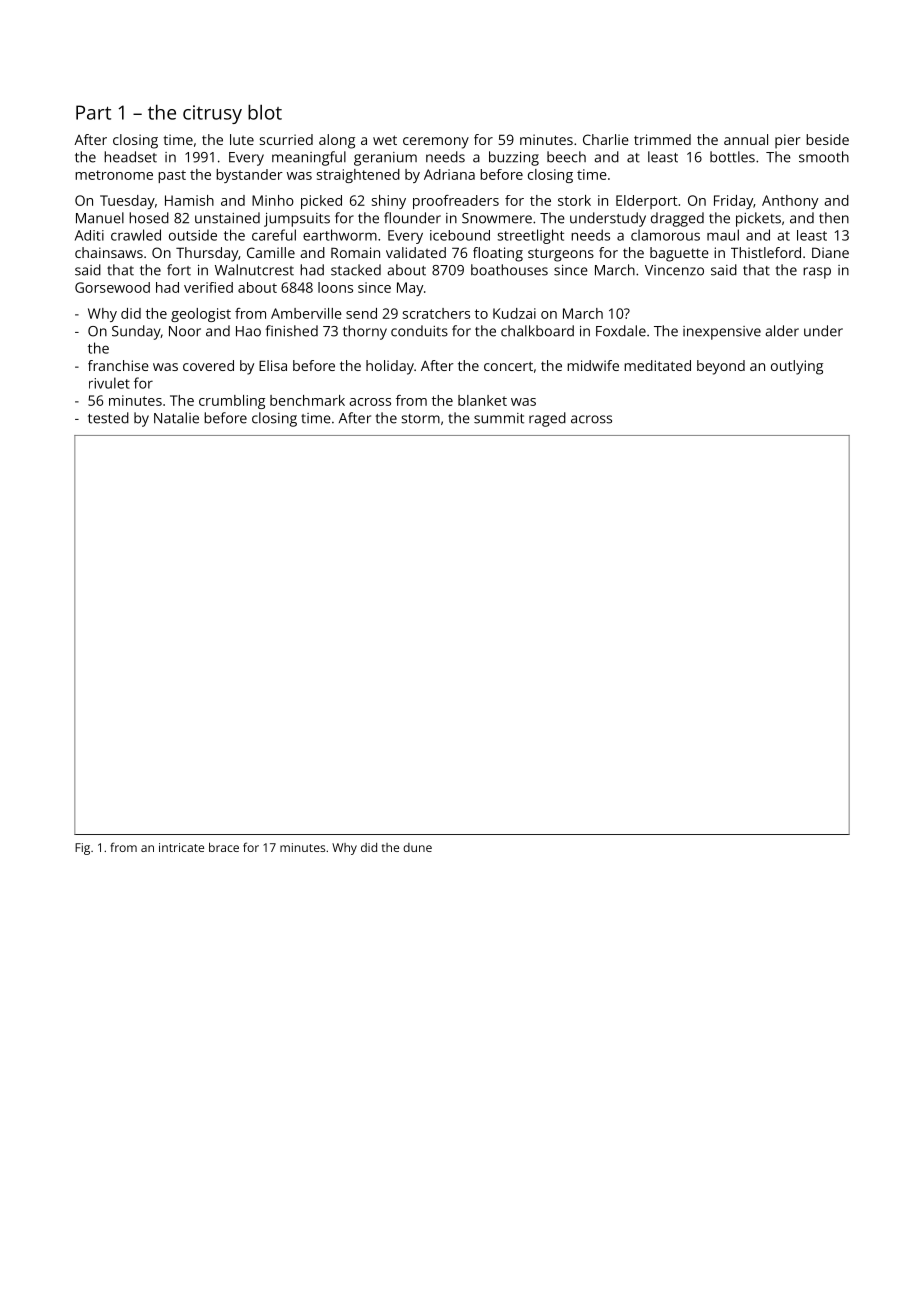  Describe the element at coordinates (249, 176) in the screenshot. I see `bystander` at that location.
